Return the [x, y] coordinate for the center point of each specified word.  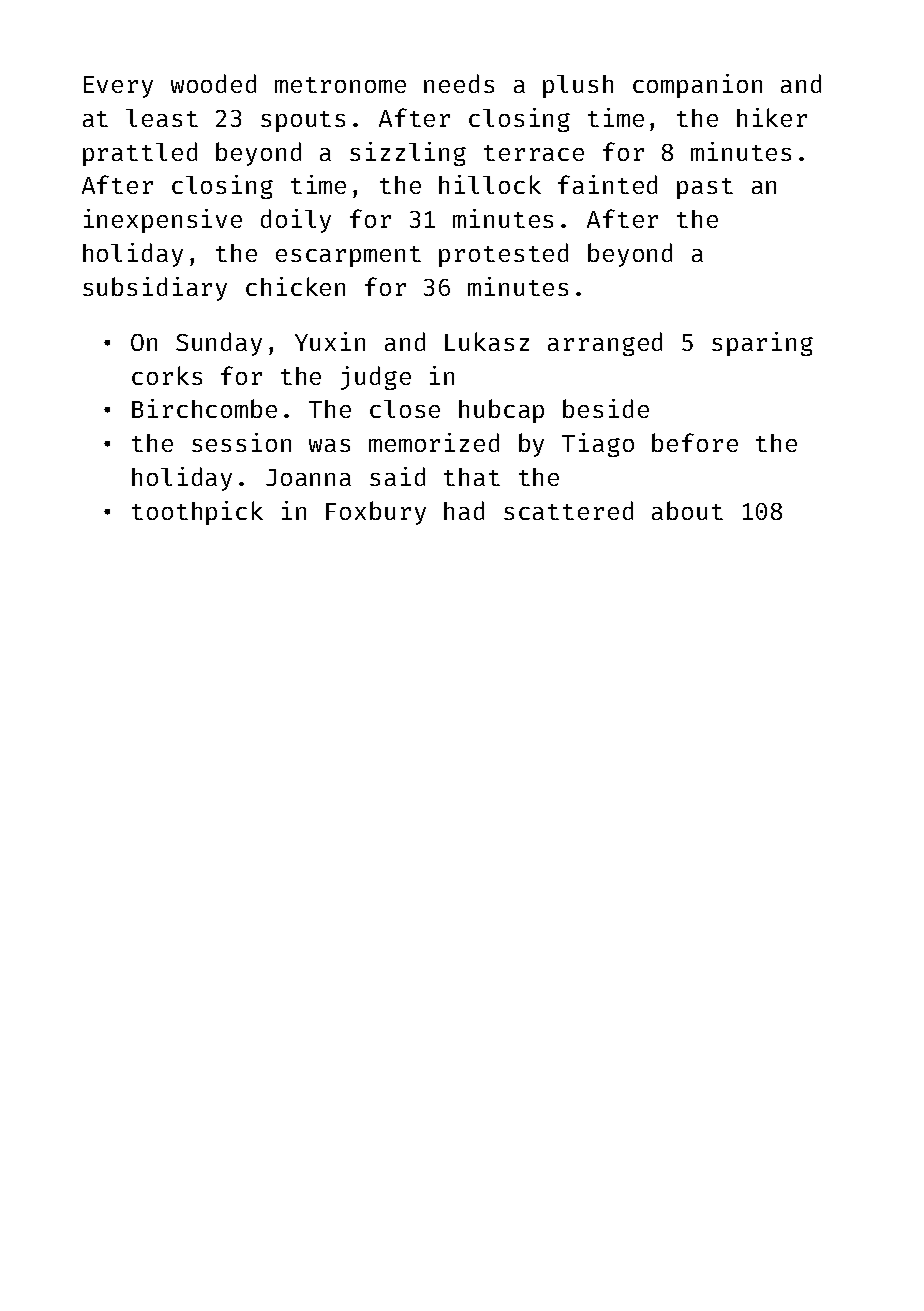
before [695, 442]
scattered [568, 510]
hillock [490, 184]
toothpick [197, 513]
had [464, 510]
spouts [303, 121]
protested [503, 255]
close [405, 409]
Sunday [219, 344]
